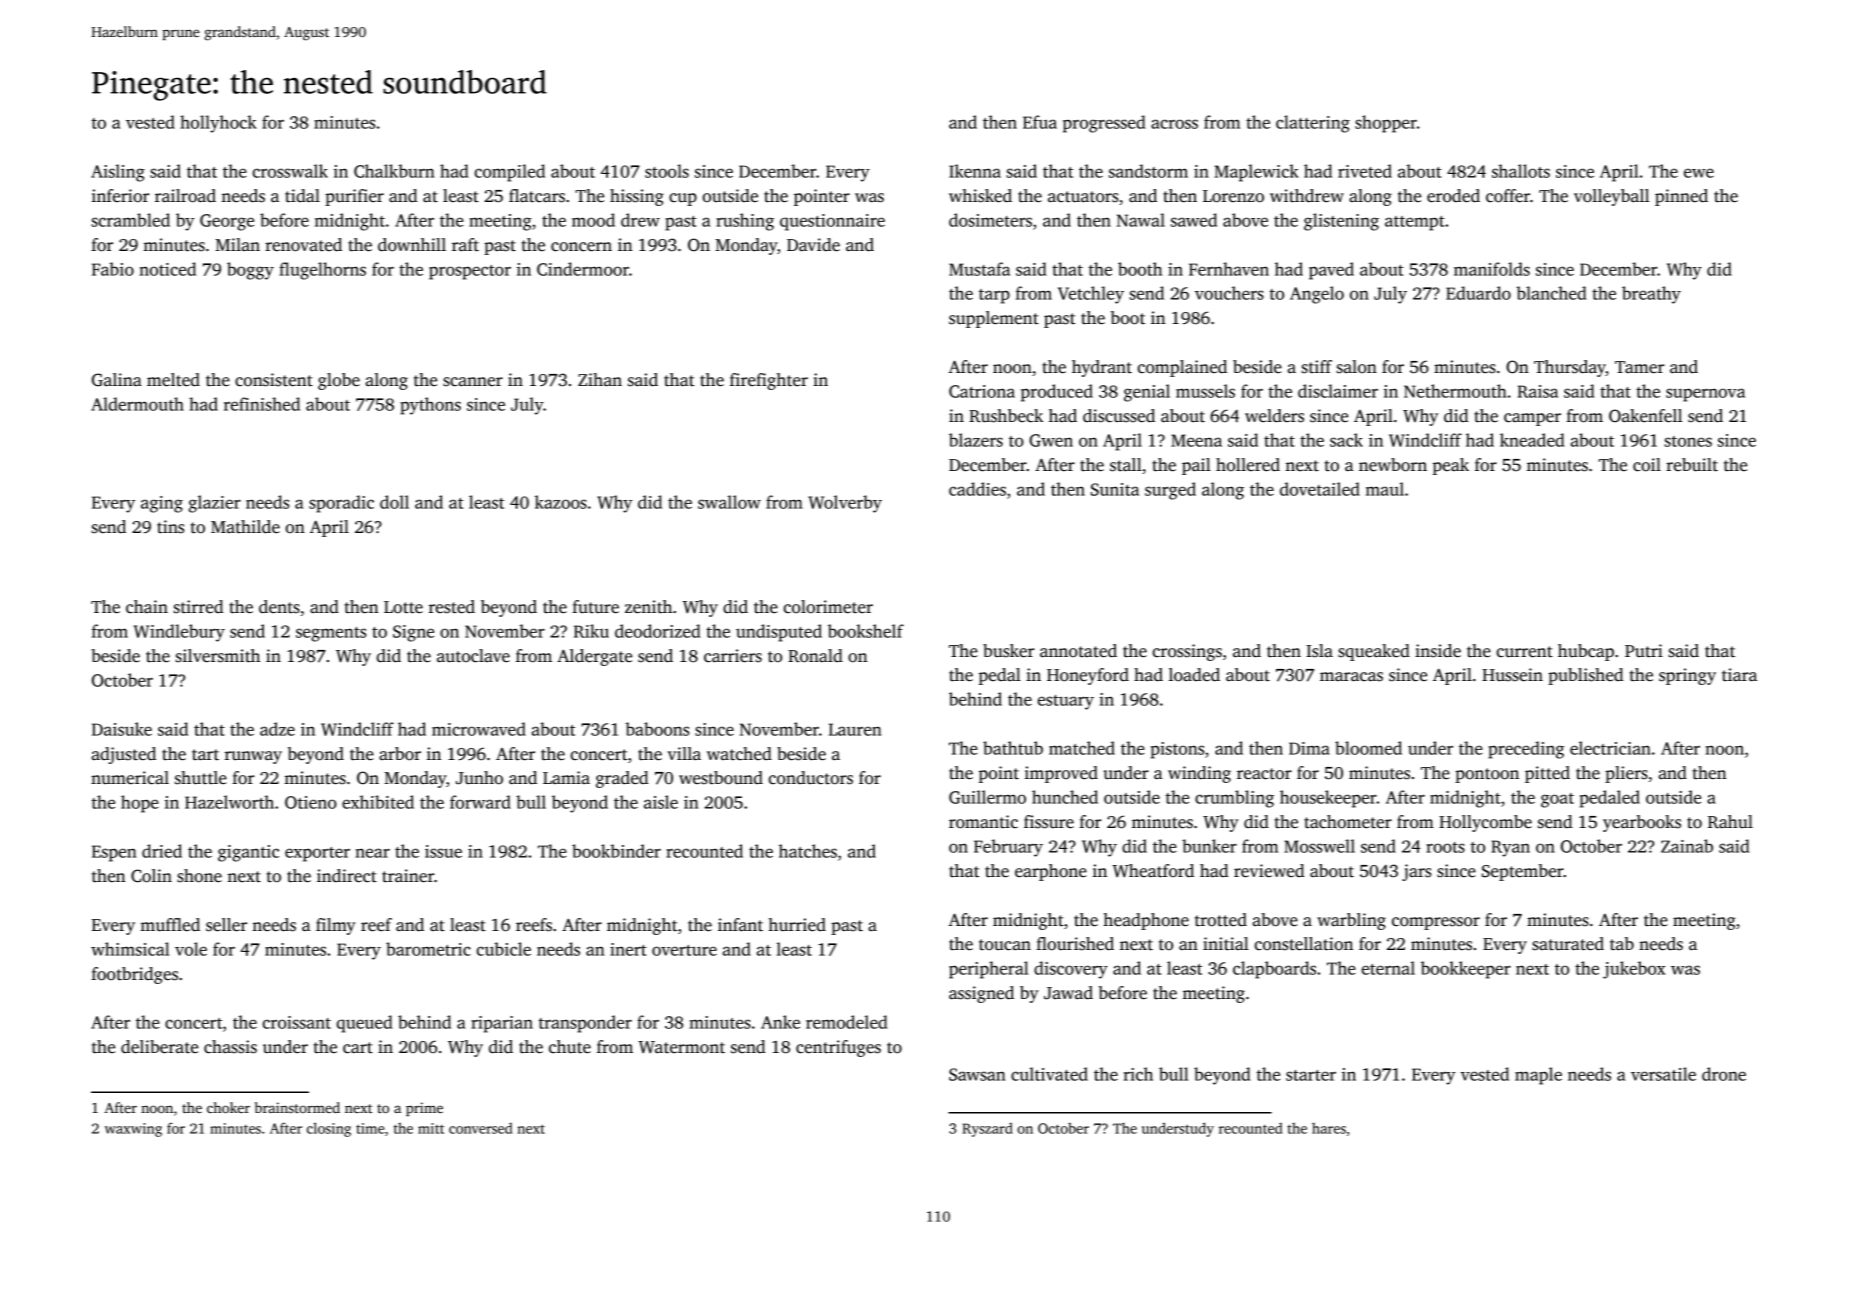 Image resolution: width=1852 pixels, height=1309 pixels. I want to click on blanched, so click(1551, 293).
